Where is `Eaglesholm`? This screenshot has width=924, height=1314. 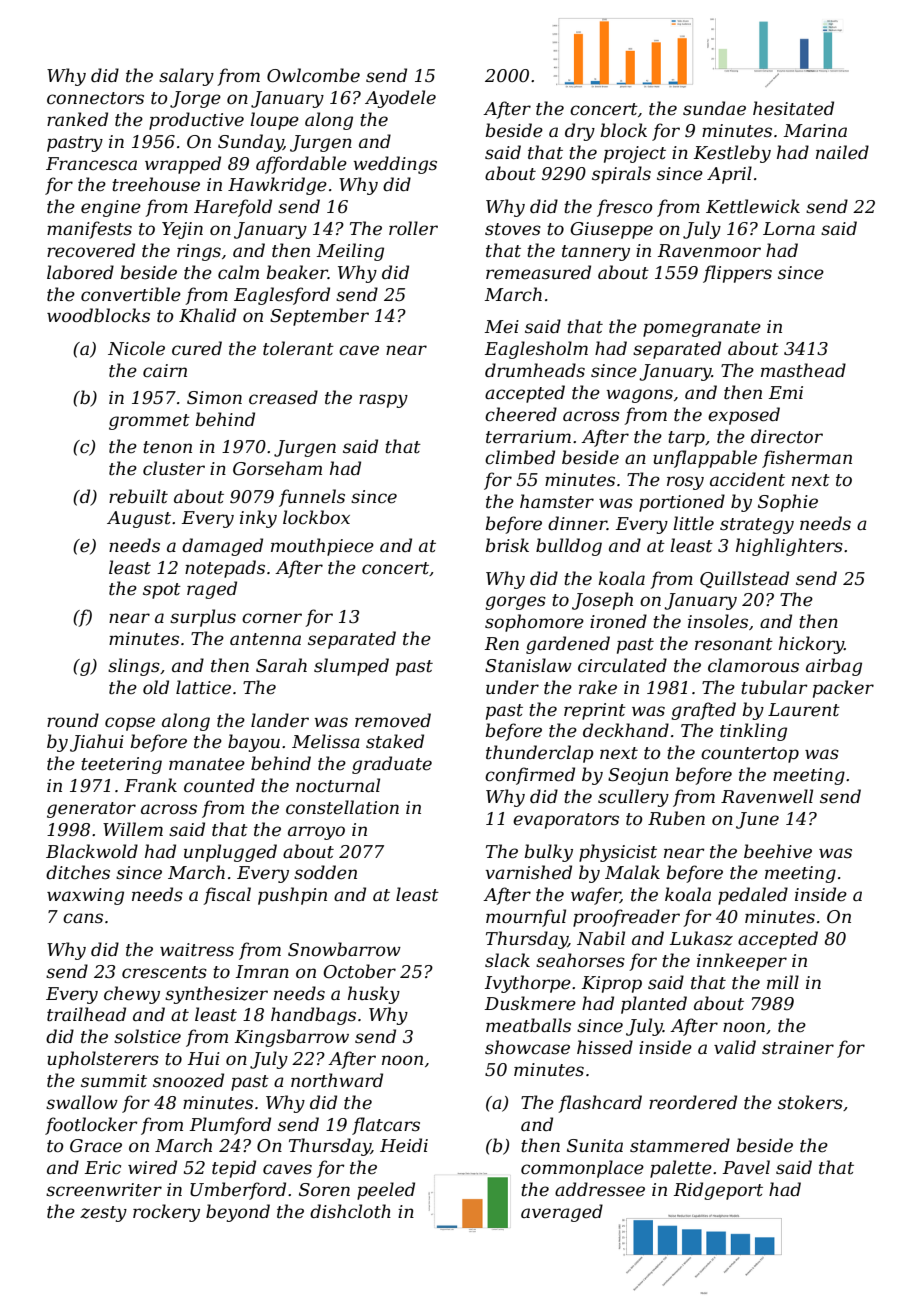
Eaglesholm is located at coordinates (536, 350).
